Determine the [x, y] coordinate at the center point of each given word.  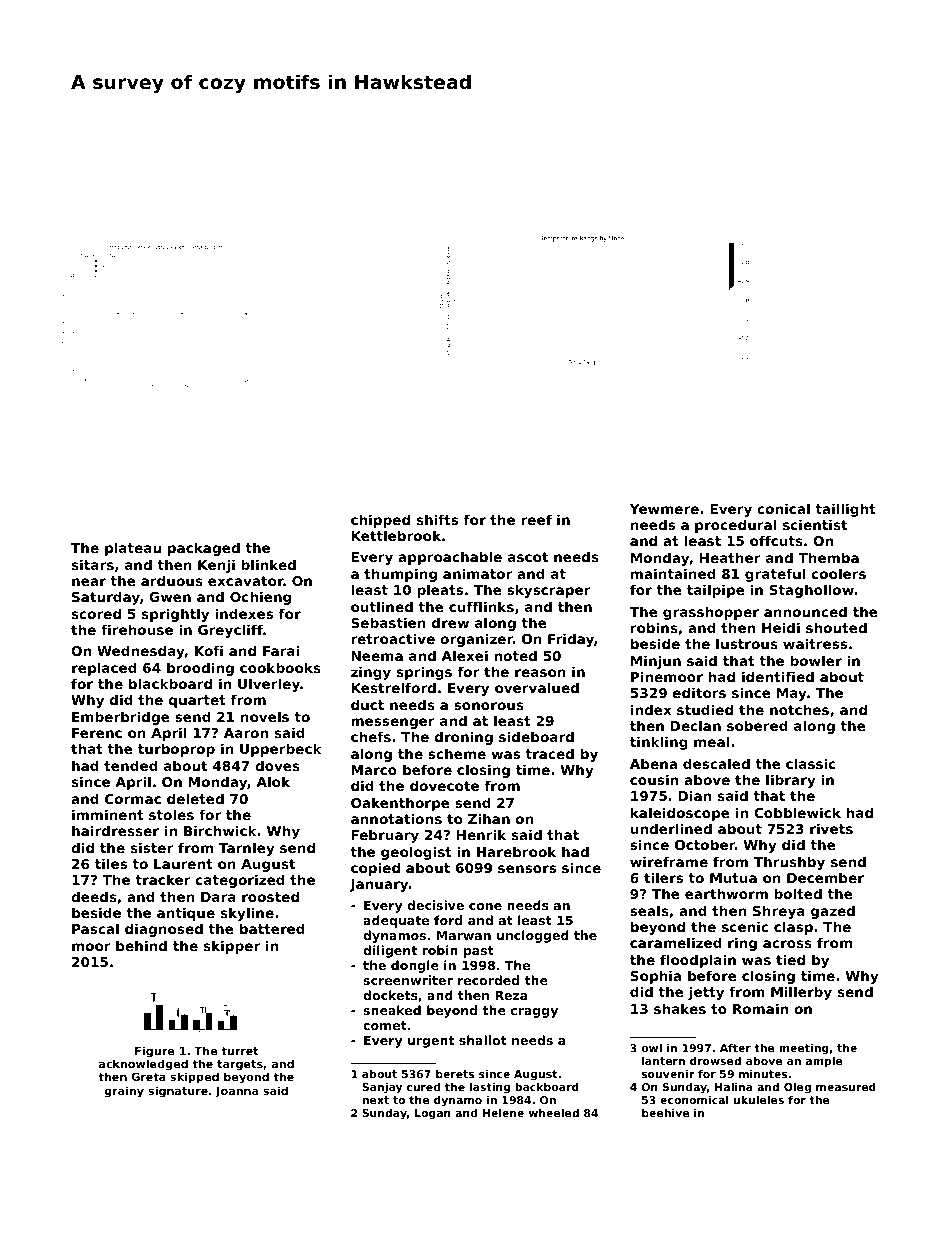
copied [375, 869]
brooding [200, 669]
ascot [528, 557]
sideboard [536, 736]
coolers [839, 573]
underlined [671, 828]
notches [799, 709]
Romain [760, 1008]
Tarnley [247, 849]
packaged [204, 549]
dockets [390, 995]
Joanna [236, 1092]
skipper [232, 947]
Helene [503, 1112]
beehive [665, 1112]
